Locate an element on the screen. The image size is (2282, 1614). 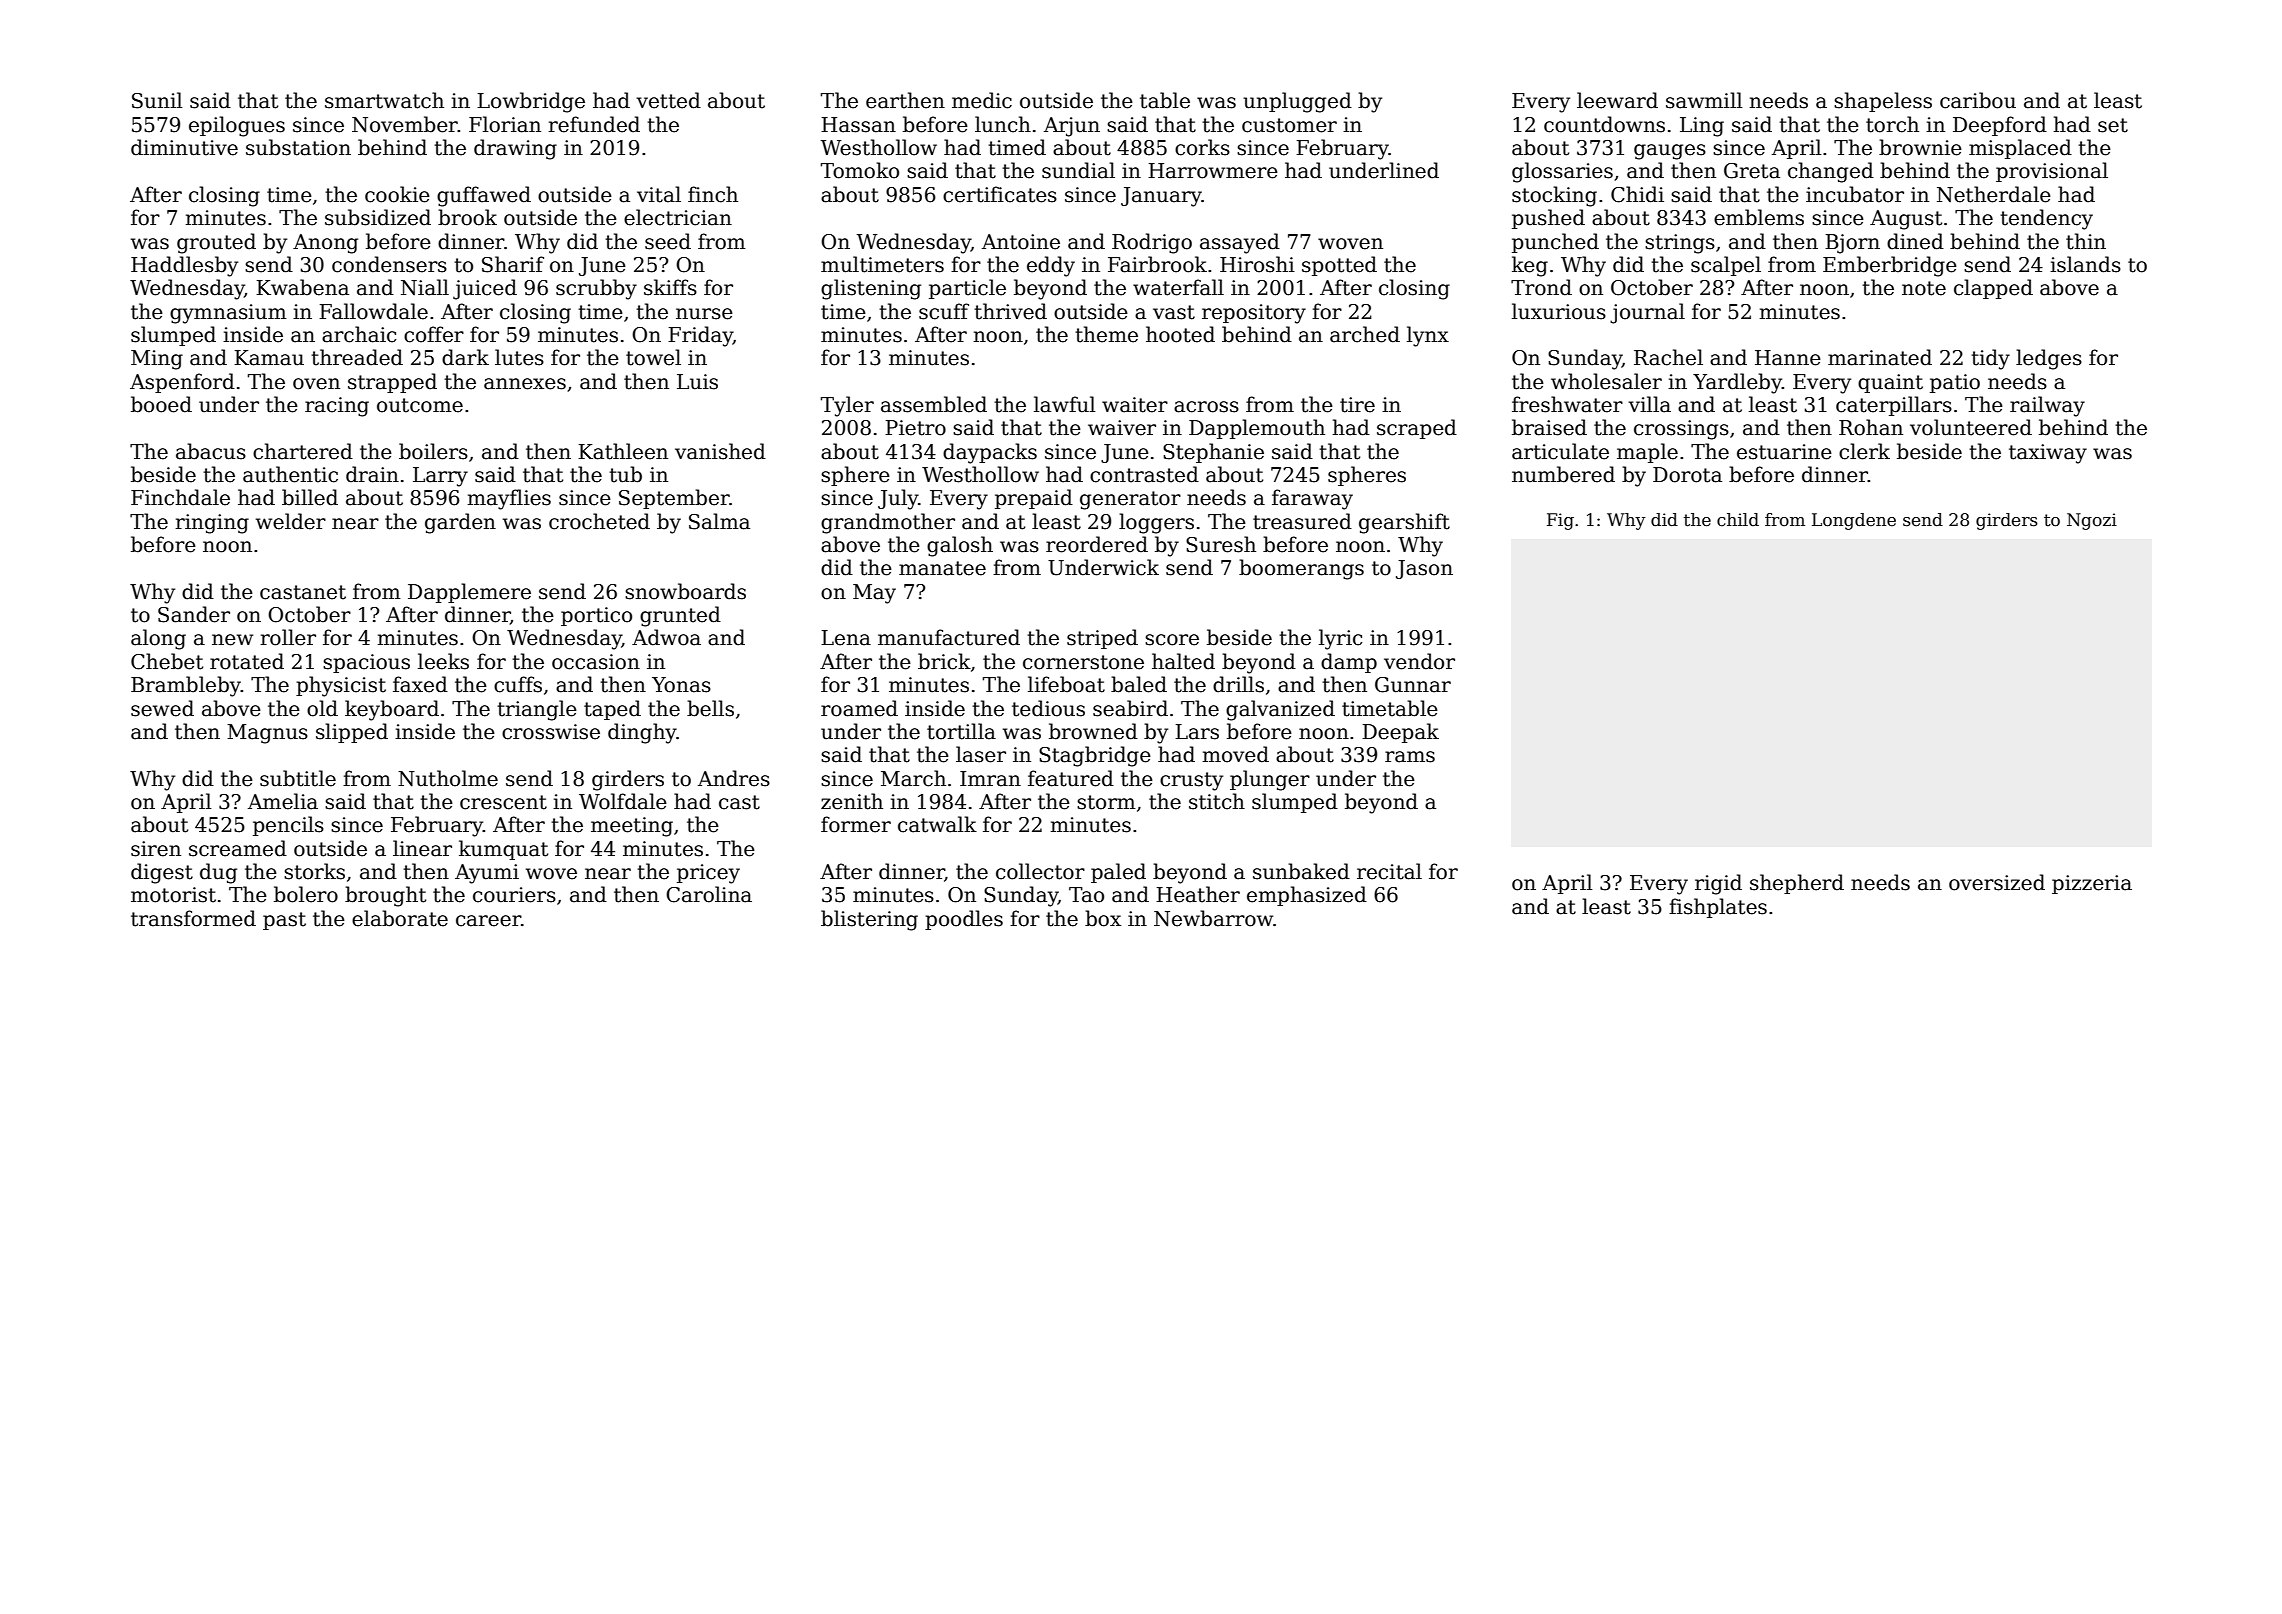
Lowbridge is located at coordinates (531, 102).
